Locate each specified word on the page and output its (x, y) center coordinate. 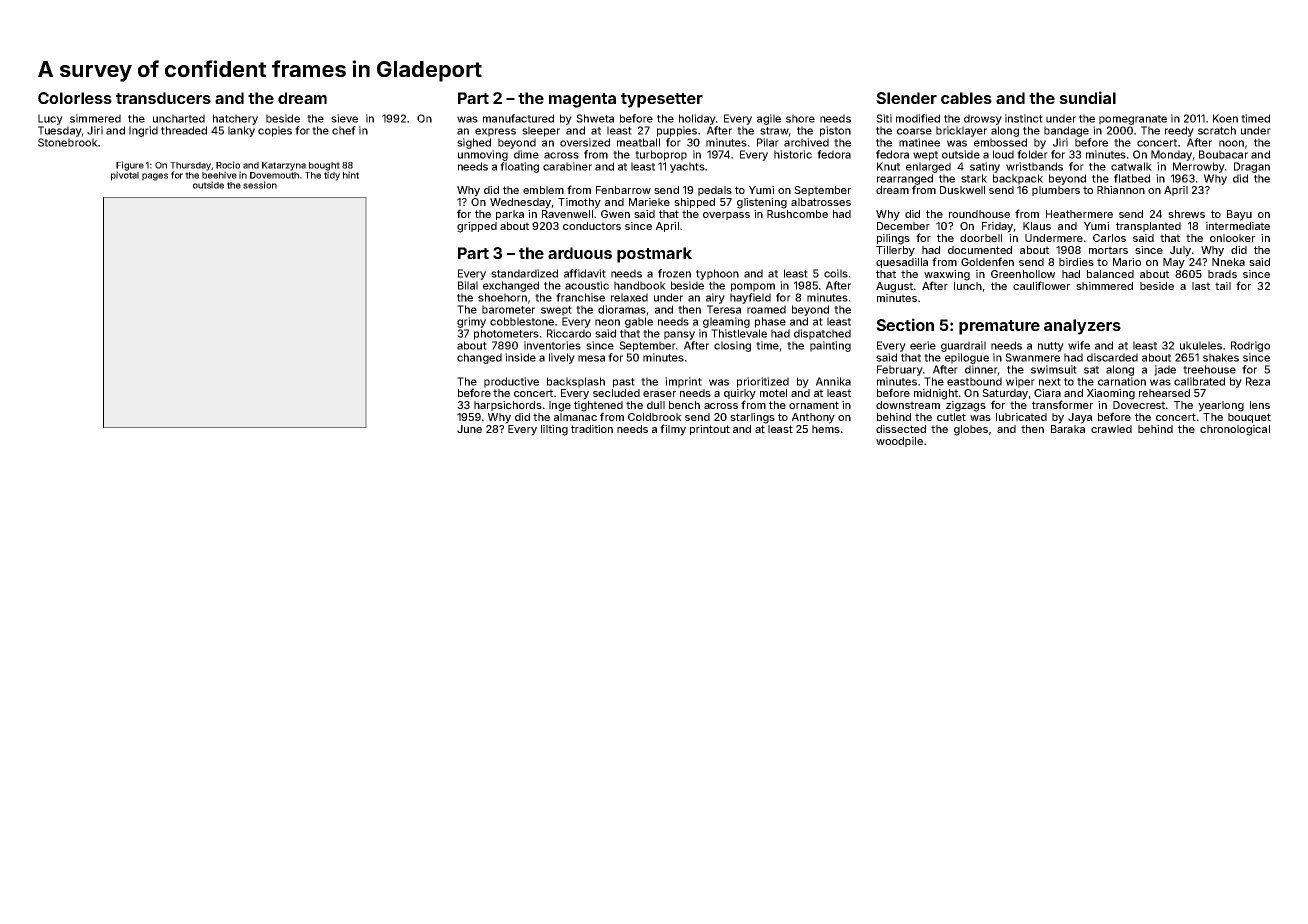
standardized (524, 273)
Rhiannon (1121, 190)
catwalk (1131, 166)
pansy (679, 335)
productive (511, 382)
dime (526, 154)
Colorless (75, 98)
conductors (592, 226)
